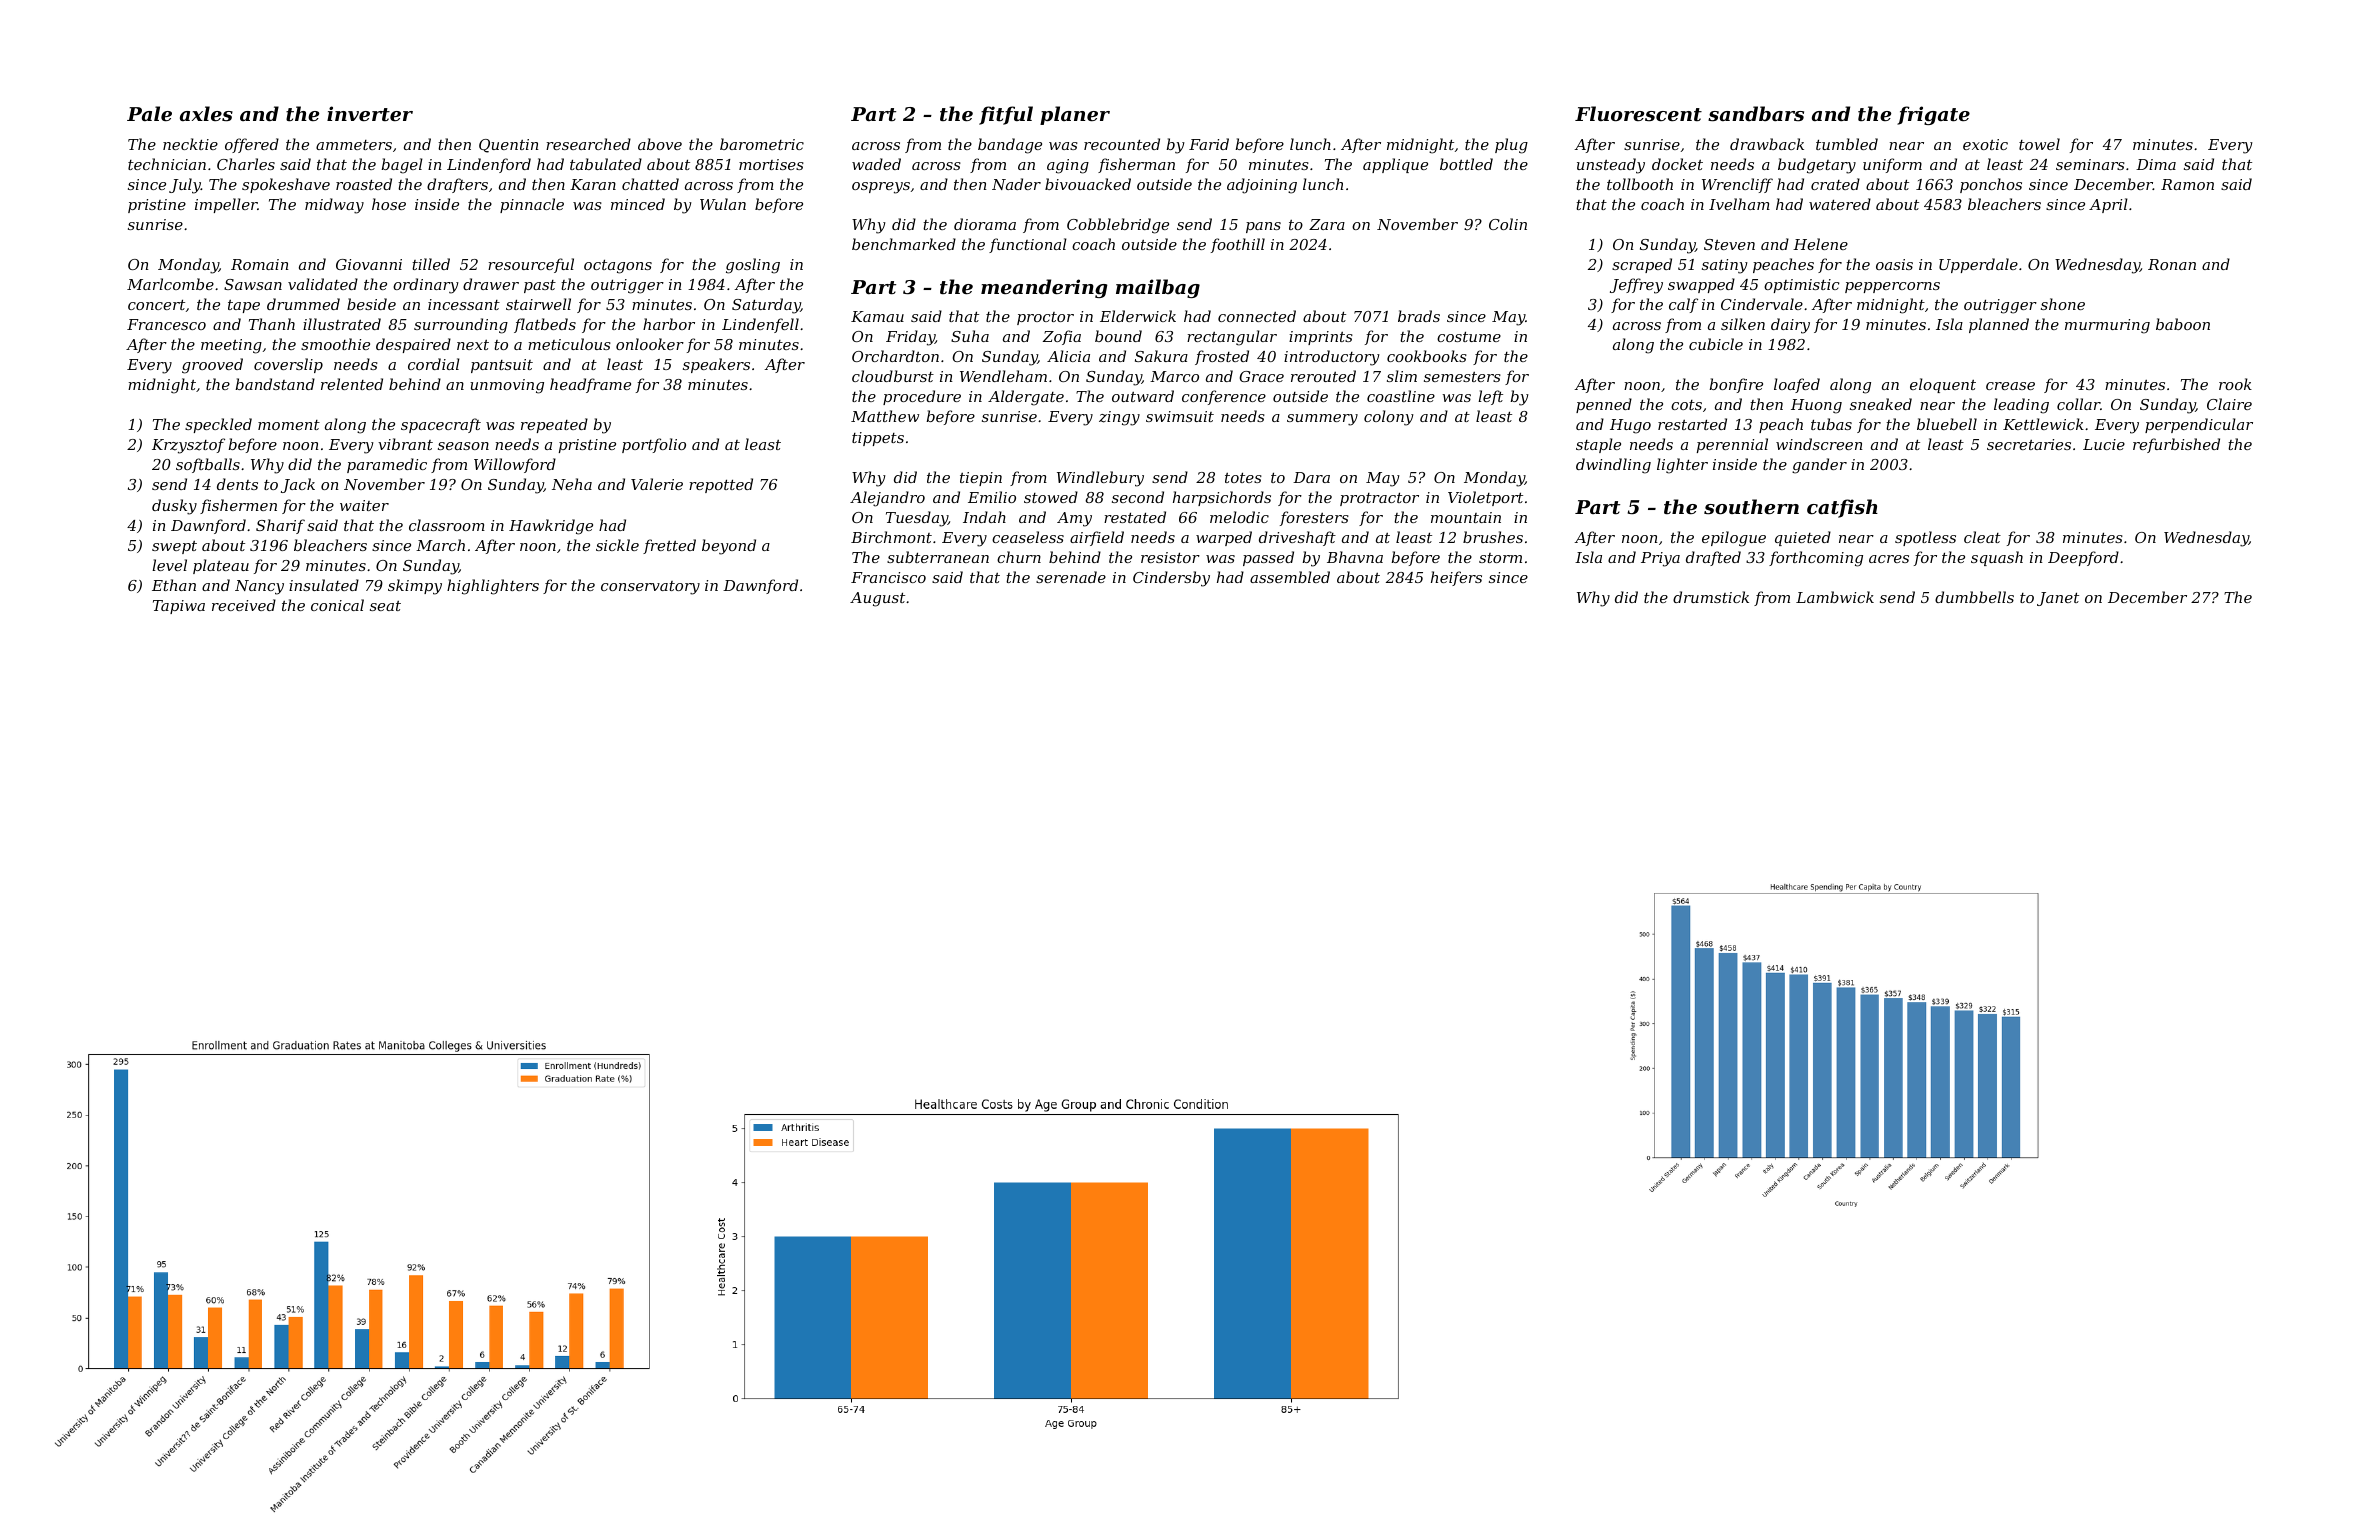 This screenshot has width=2380, height=1540. I want to click on impeller, so click(226, 205).
